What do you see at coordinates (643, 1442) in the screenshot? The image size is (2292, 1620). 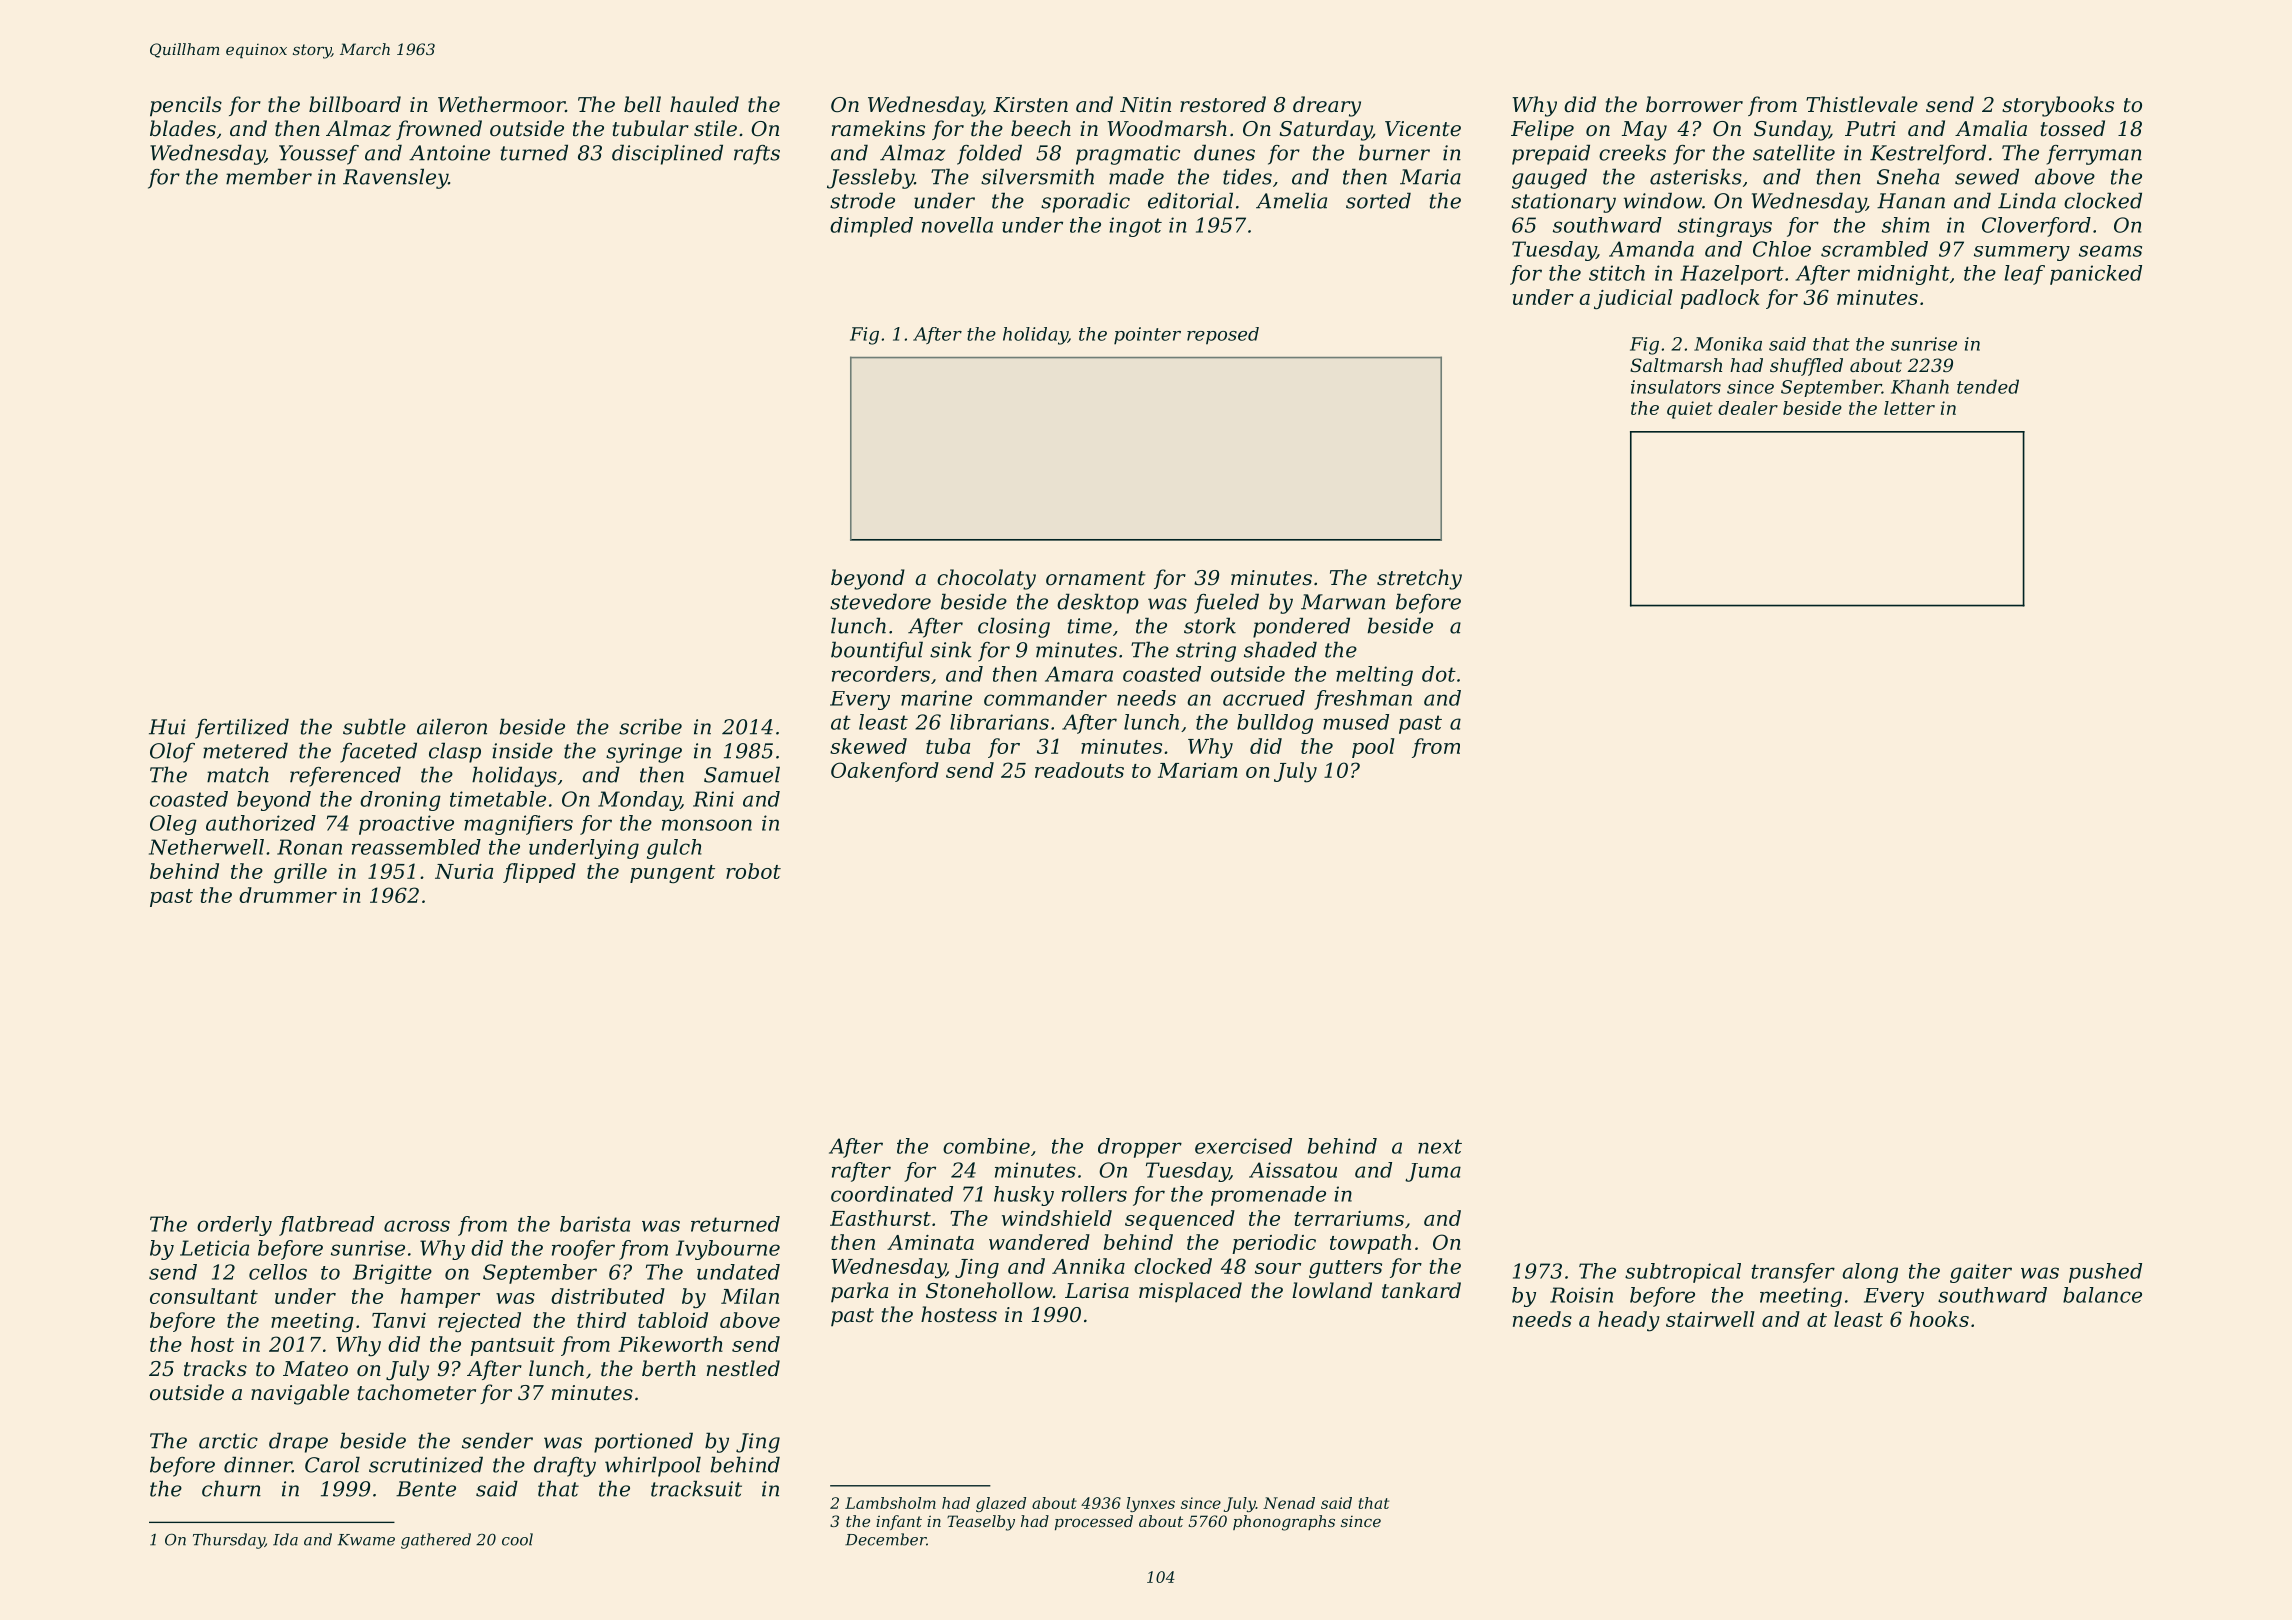 I see `portioned` at bounding box center [643, 1442].
